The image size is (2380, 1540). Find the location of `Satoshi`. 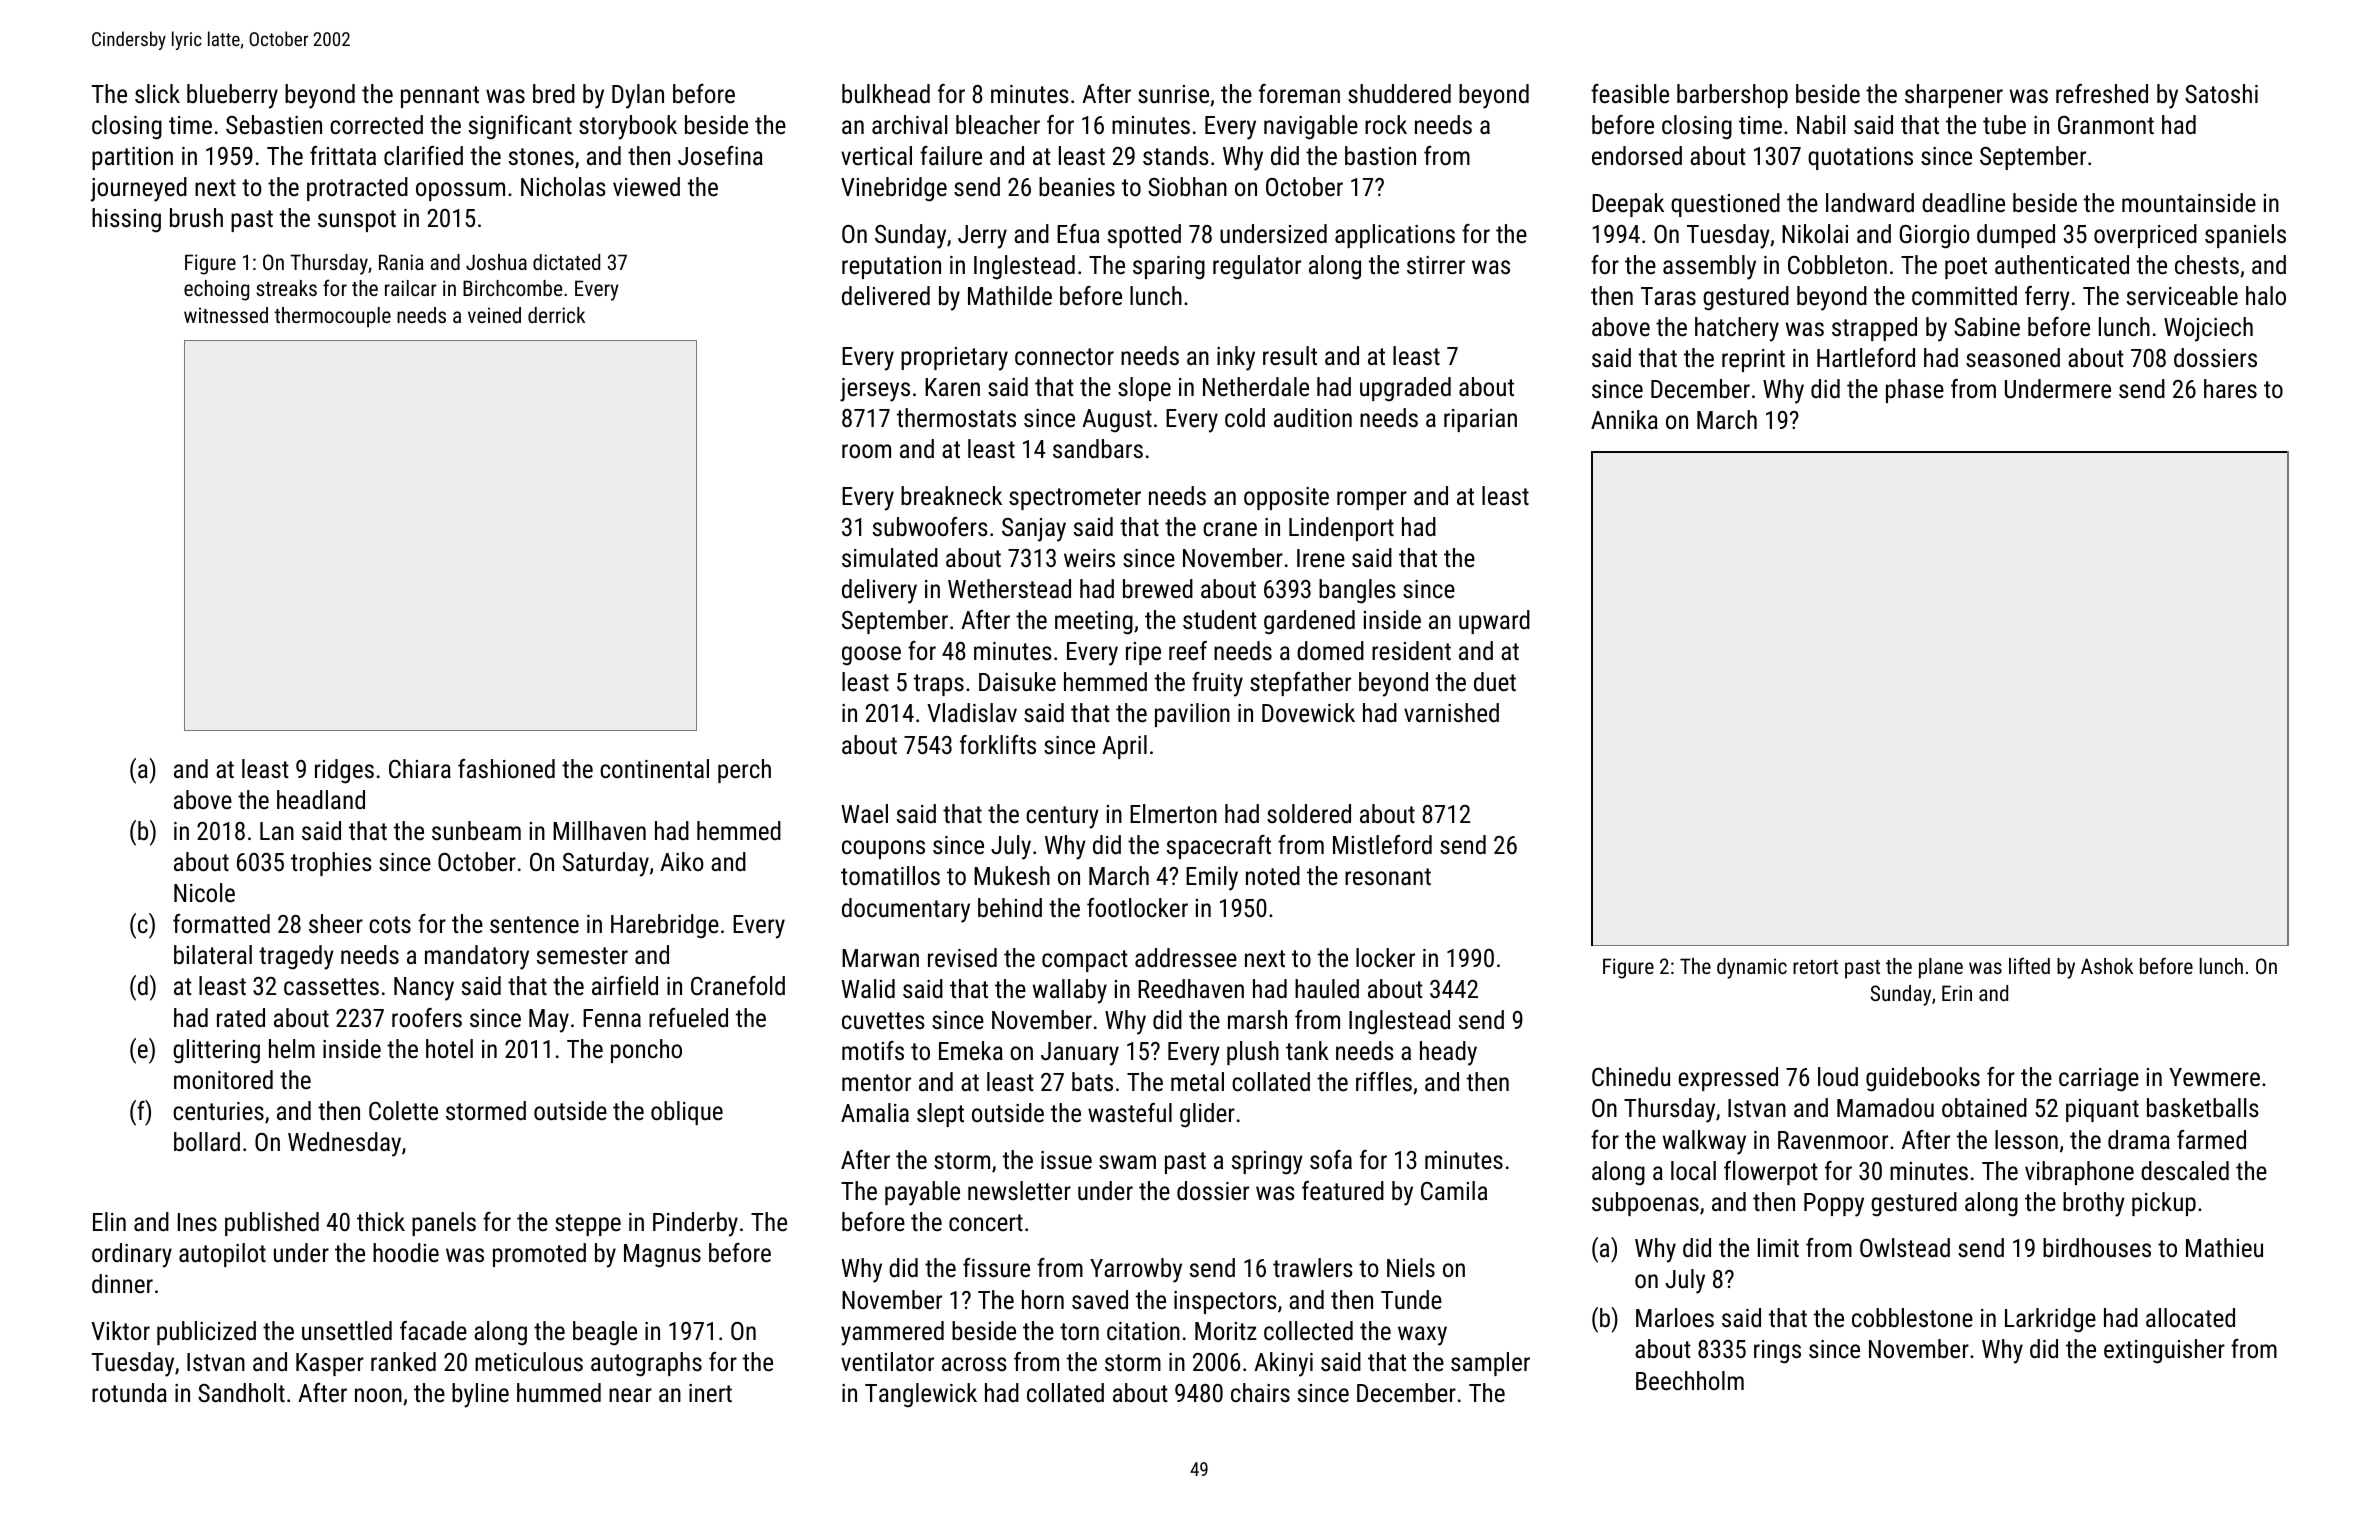

Satoshi is located at coordinates (2221, 93).
